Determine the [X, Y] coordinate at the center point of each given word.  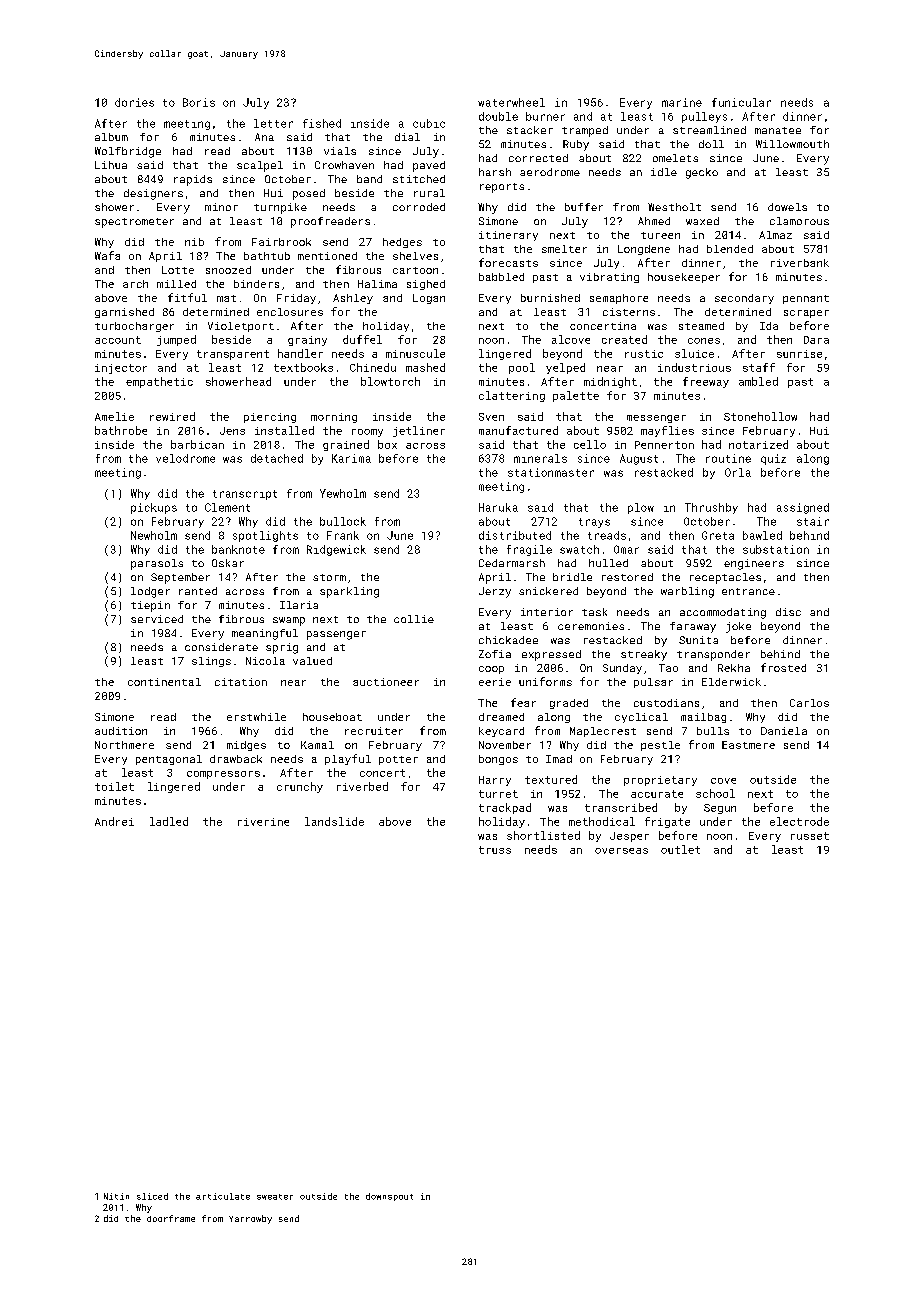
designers [153, 194]
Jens [232, 431]
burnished [550, 298]
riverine [263, 822]
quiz [773, 459]
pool [522, 368]
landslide [334, 821]
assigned [803, 508]
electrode [799, 821]
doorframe [171, 1218]
